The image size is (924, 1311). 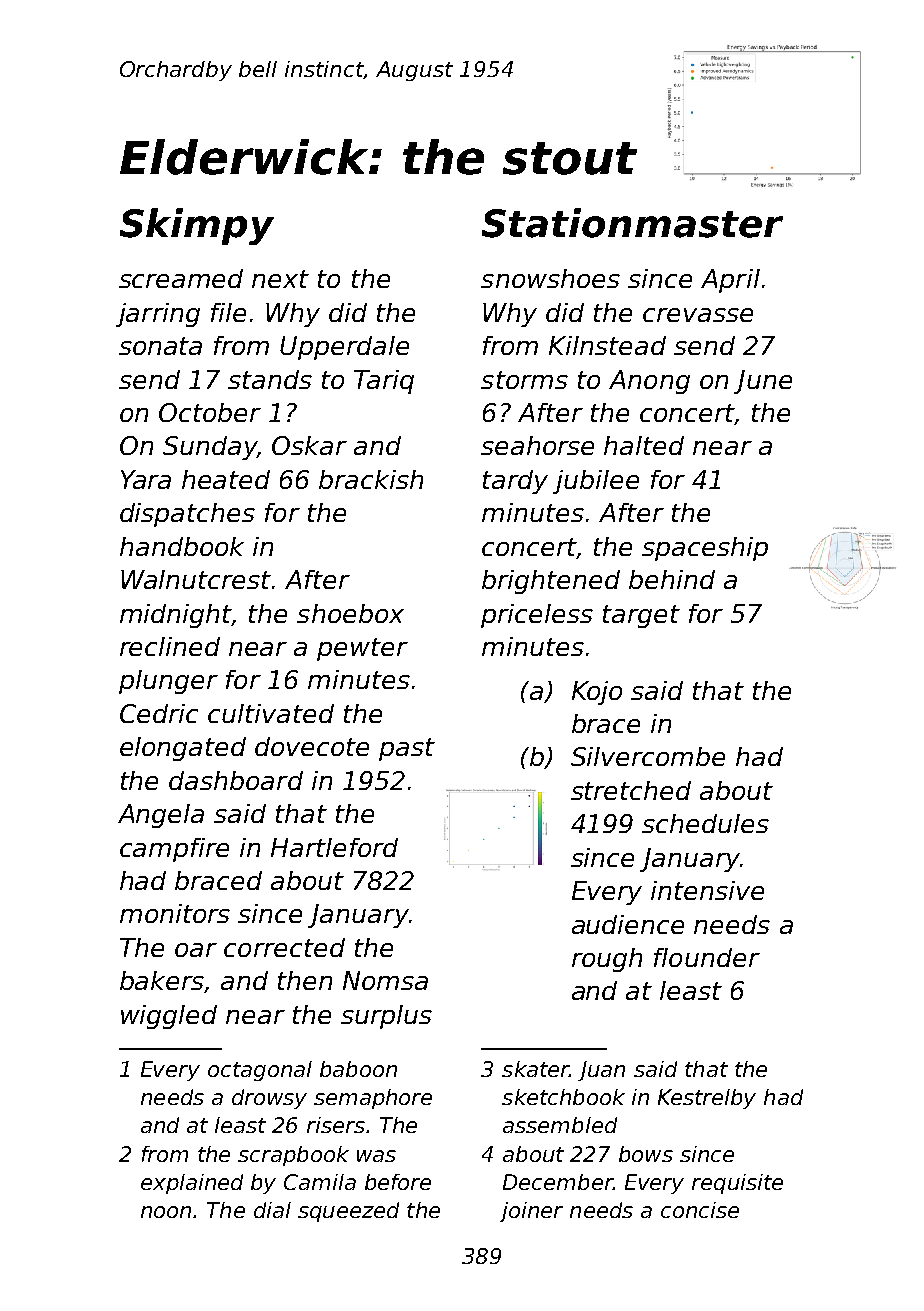 I want to click on Angela, so click(x=161, y=816).
